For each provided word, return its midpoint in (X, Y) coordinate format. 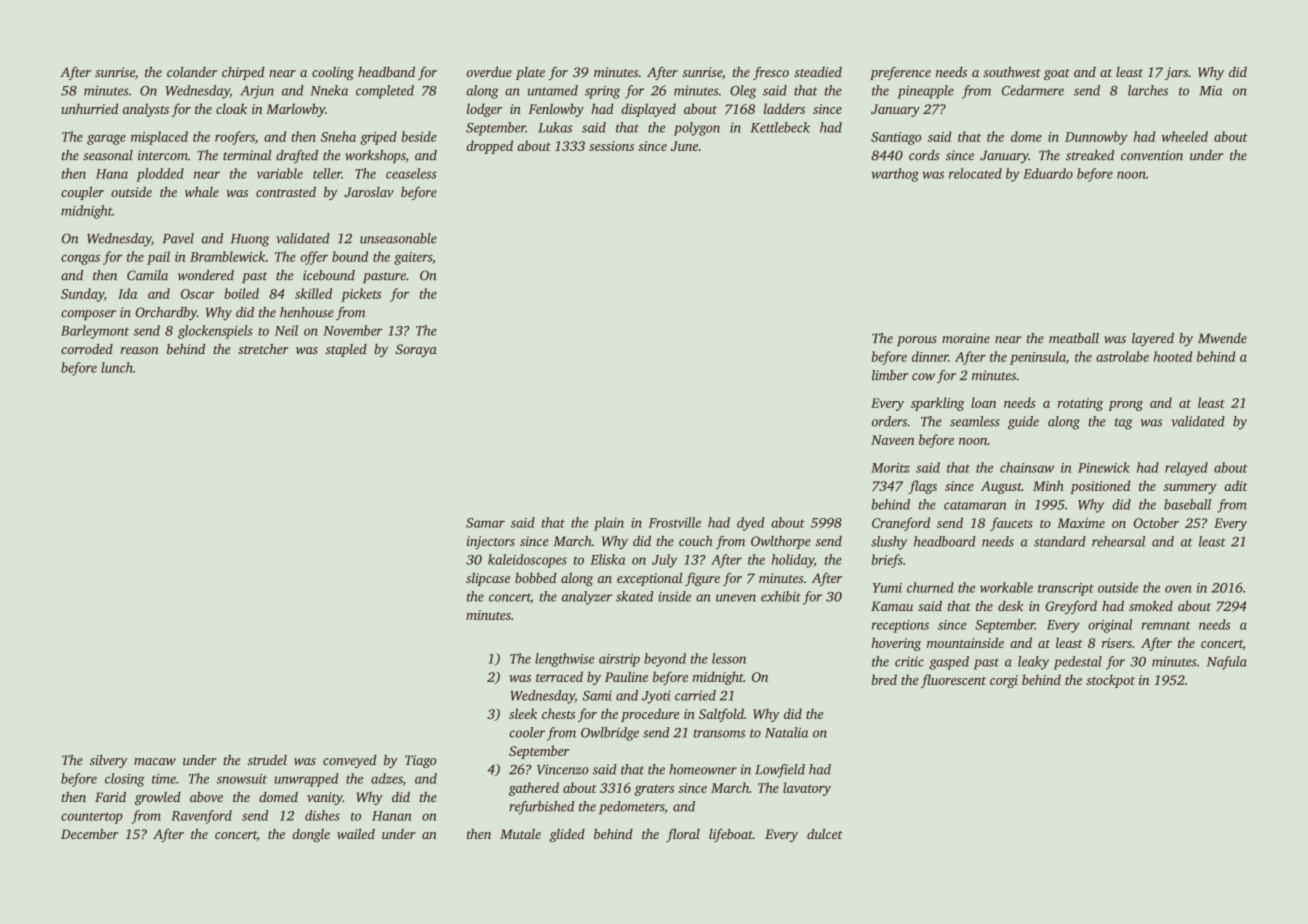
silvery (108, 761)
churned (930, 587)
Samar (485, 523)
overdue (489, 71)
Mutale (520, 834)
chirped (243, 73)
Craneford (901, 524)
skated (635, 596)
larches (1148, 90)
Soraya (416, 350)
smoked (1151, 605)
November (353, 330)
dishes (322, 815)
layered (1153, 340)
